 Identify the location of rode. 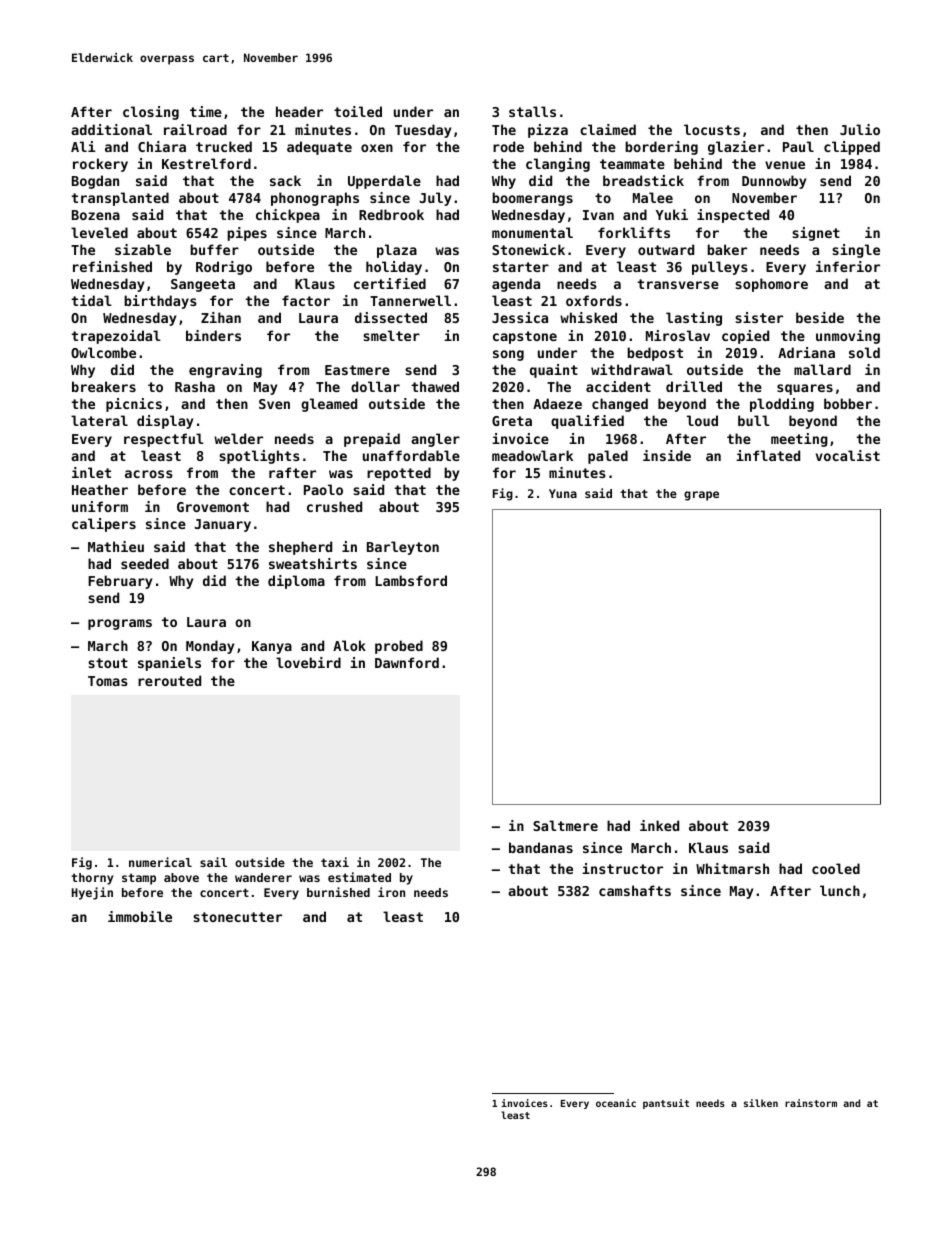
(508, 146).
